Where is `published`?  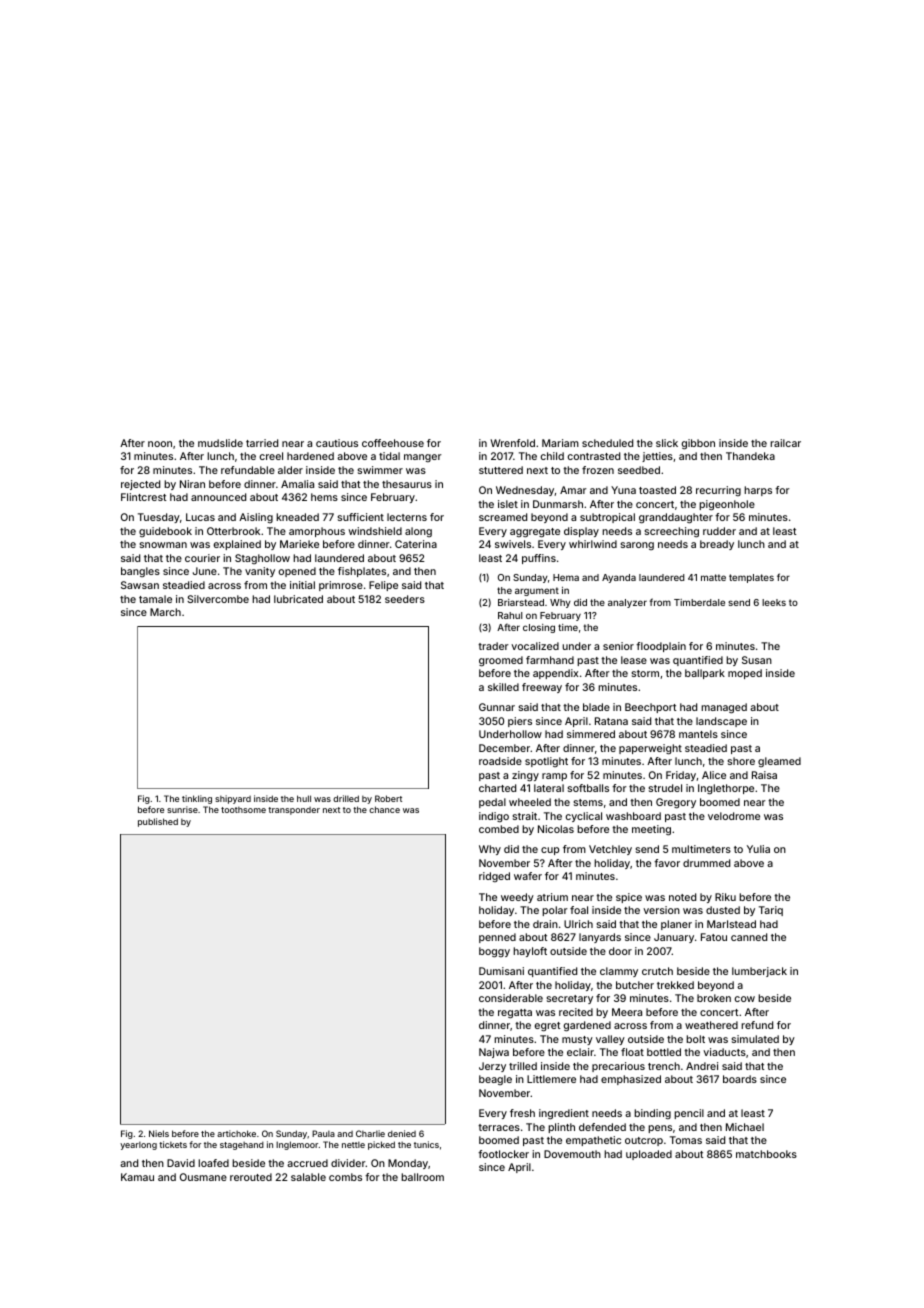
published is located at coordinates (158, 822).
